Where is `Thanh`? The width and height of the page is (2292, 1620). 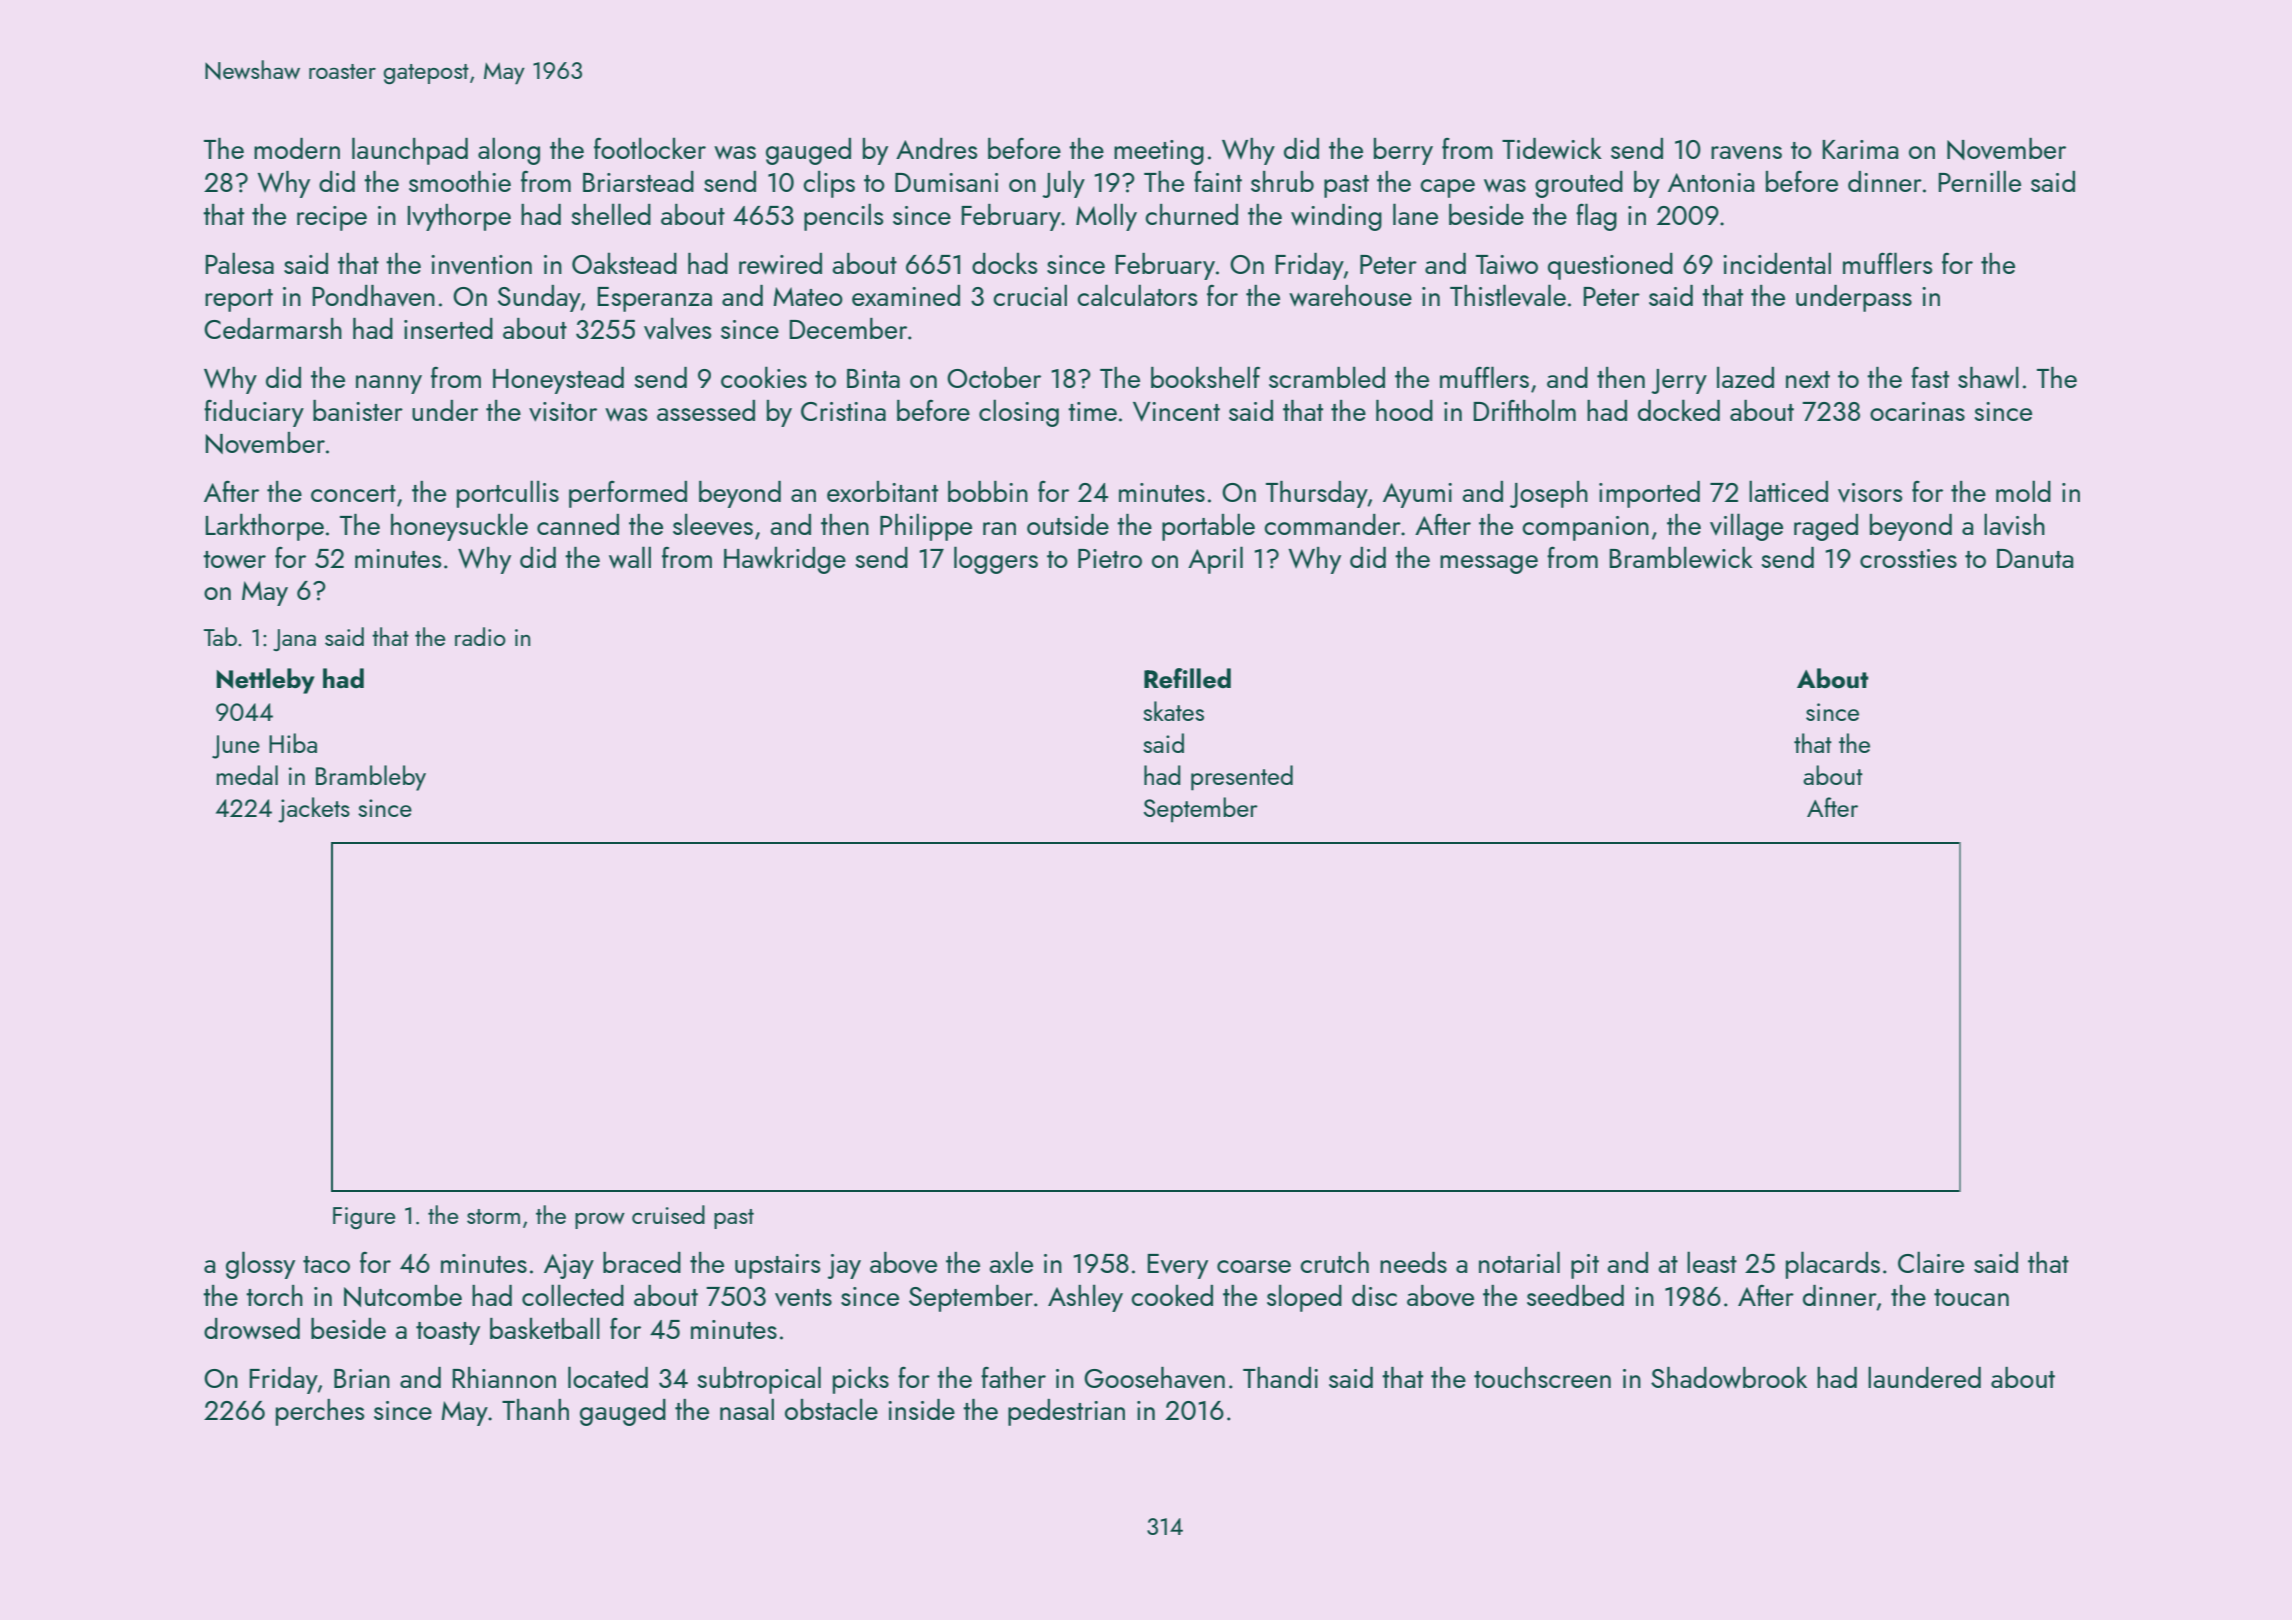
Thanh is located at coordinates (535, 1409).
